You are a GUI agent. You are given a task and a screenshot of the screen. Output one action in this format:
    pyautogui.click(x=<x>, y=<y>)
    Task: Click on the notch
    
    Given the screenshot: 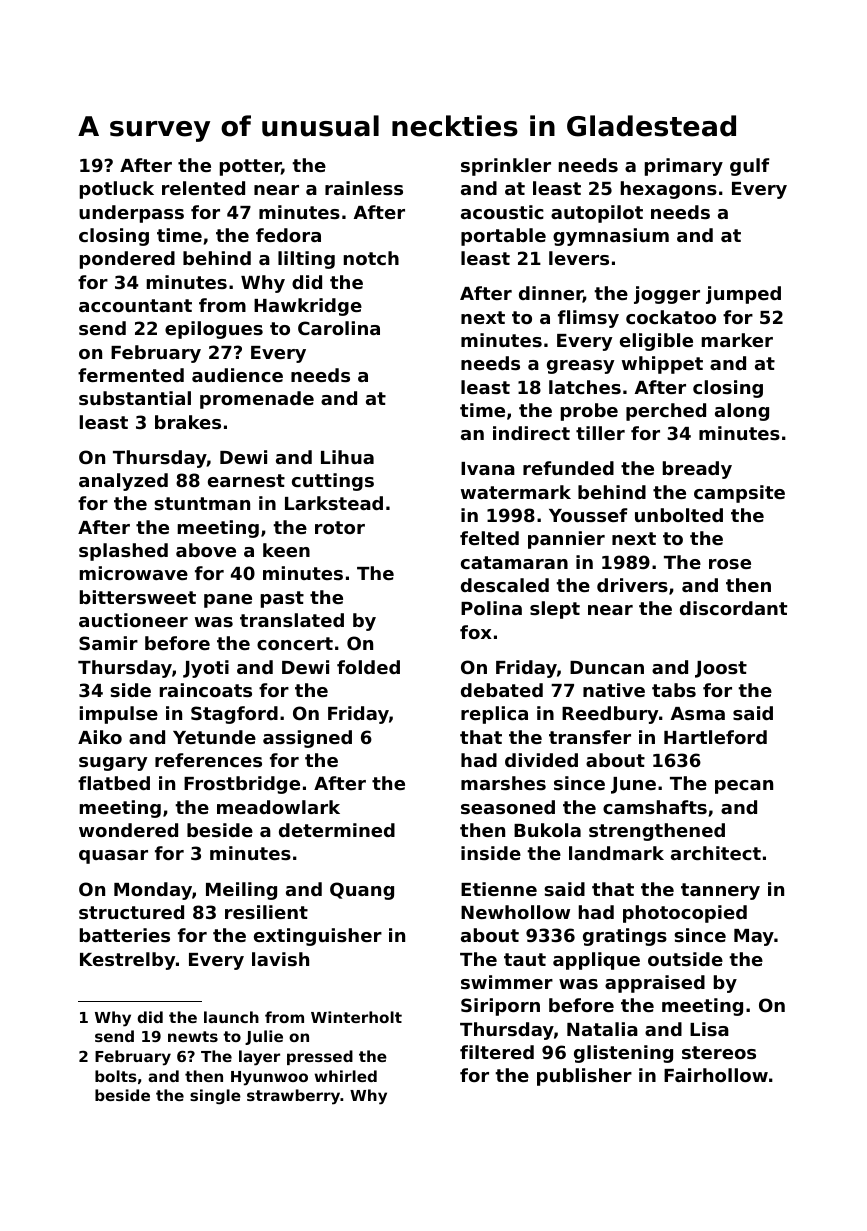 What is the action you would take?
    pyautogui.click(x=371, y=258)
